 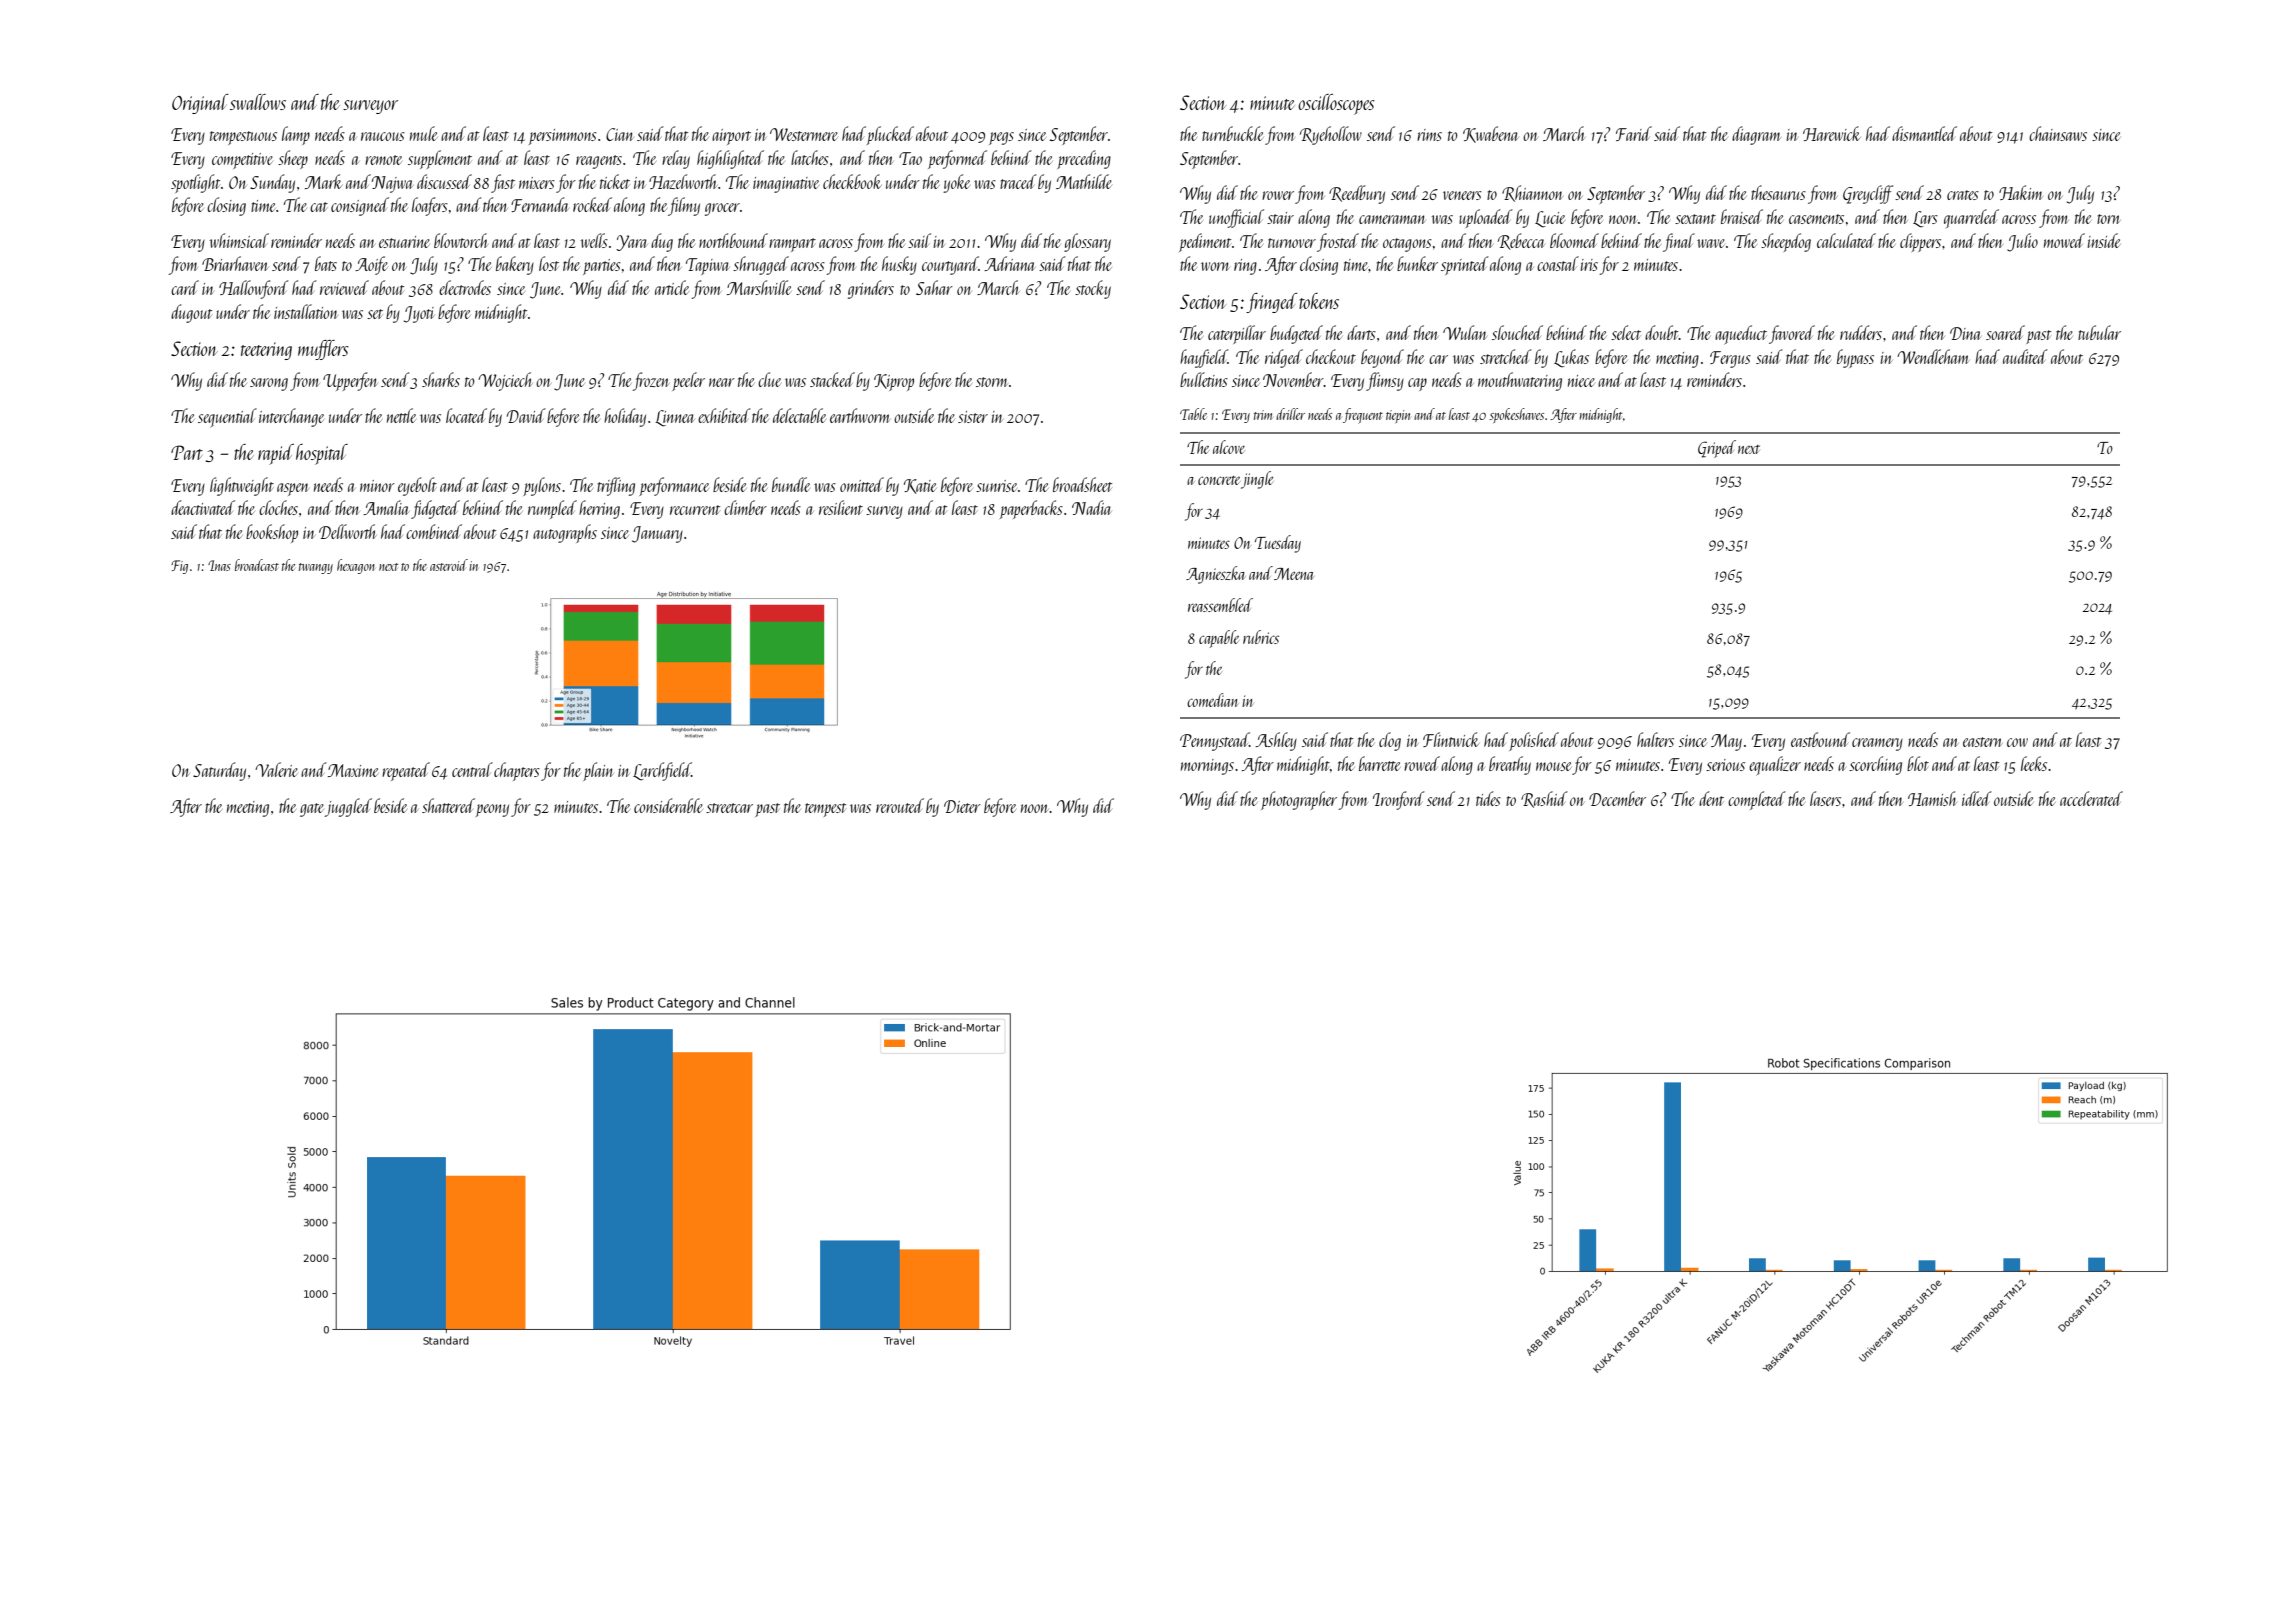 What do you see at coordinates (1207, 767) in the screenshot?
I see `mornings` at bounding box center [1207, 767].
